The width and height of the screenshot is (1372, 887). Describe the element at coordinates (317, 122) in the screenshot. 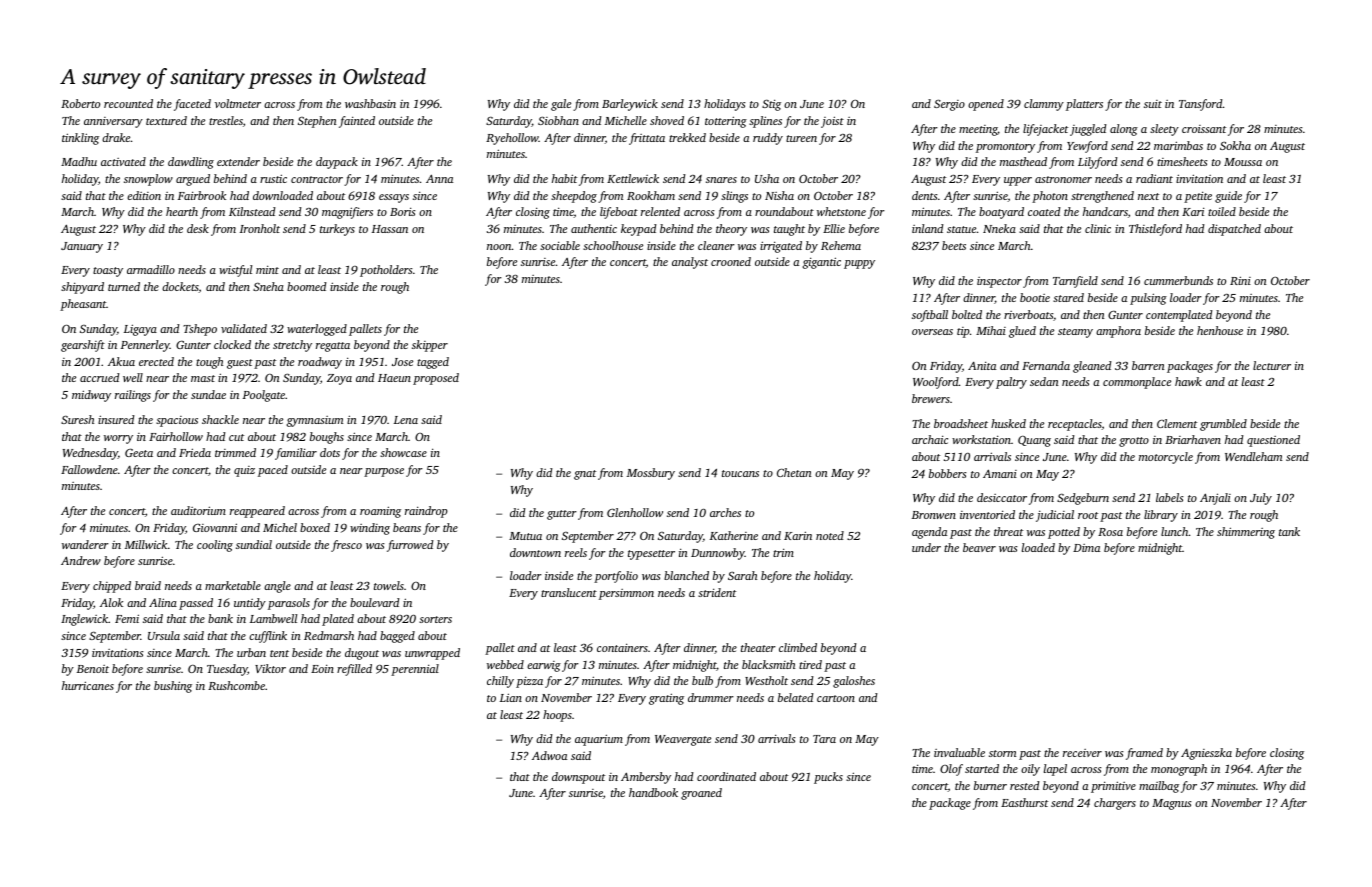

I see `Stephen` at that location.
